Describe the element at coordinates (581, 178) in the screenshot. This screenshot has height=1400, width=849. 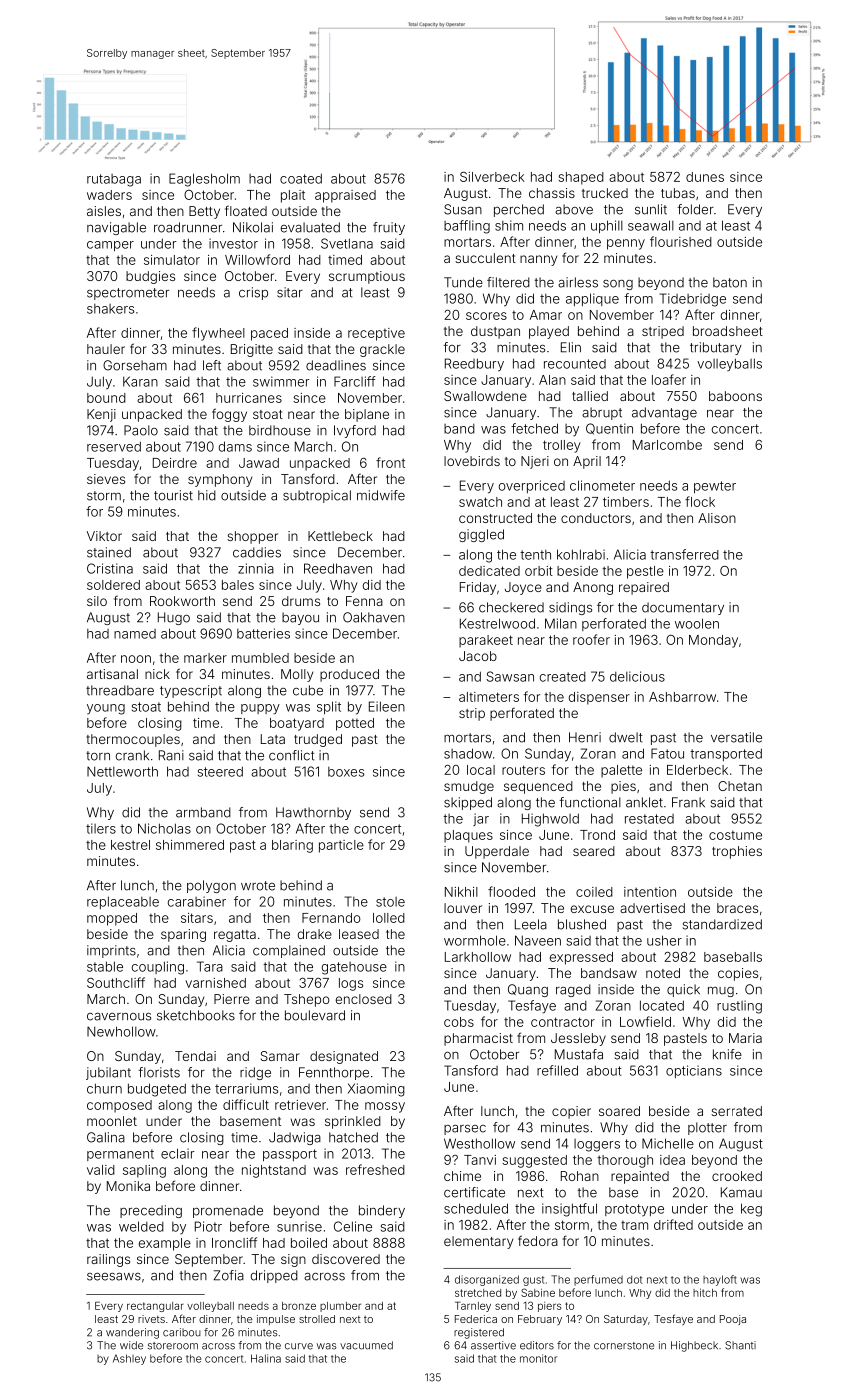
I see `shaped` at that location.
